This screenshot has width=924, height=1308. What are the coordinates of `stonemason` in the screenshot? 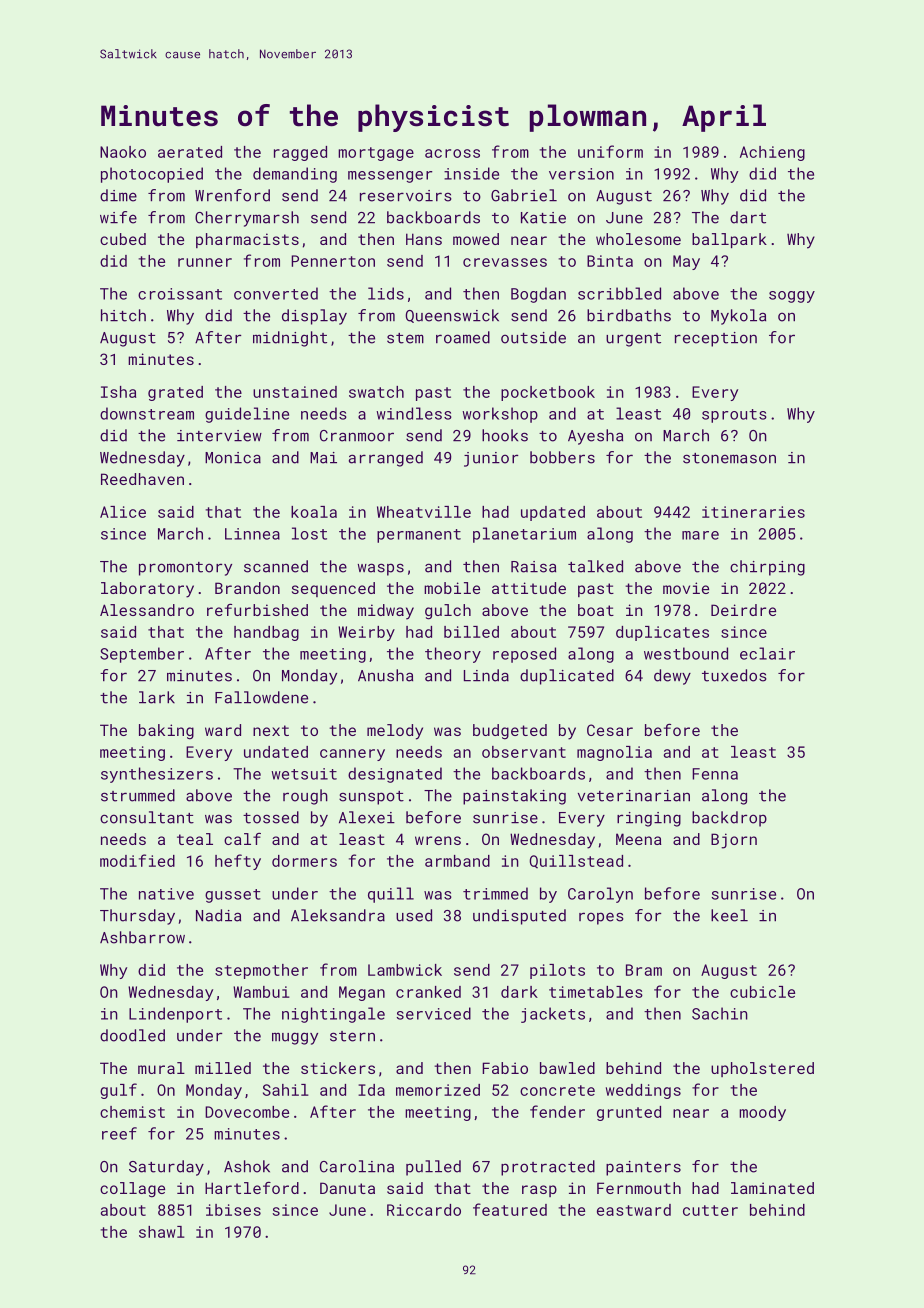 It's located at (729, 458).
